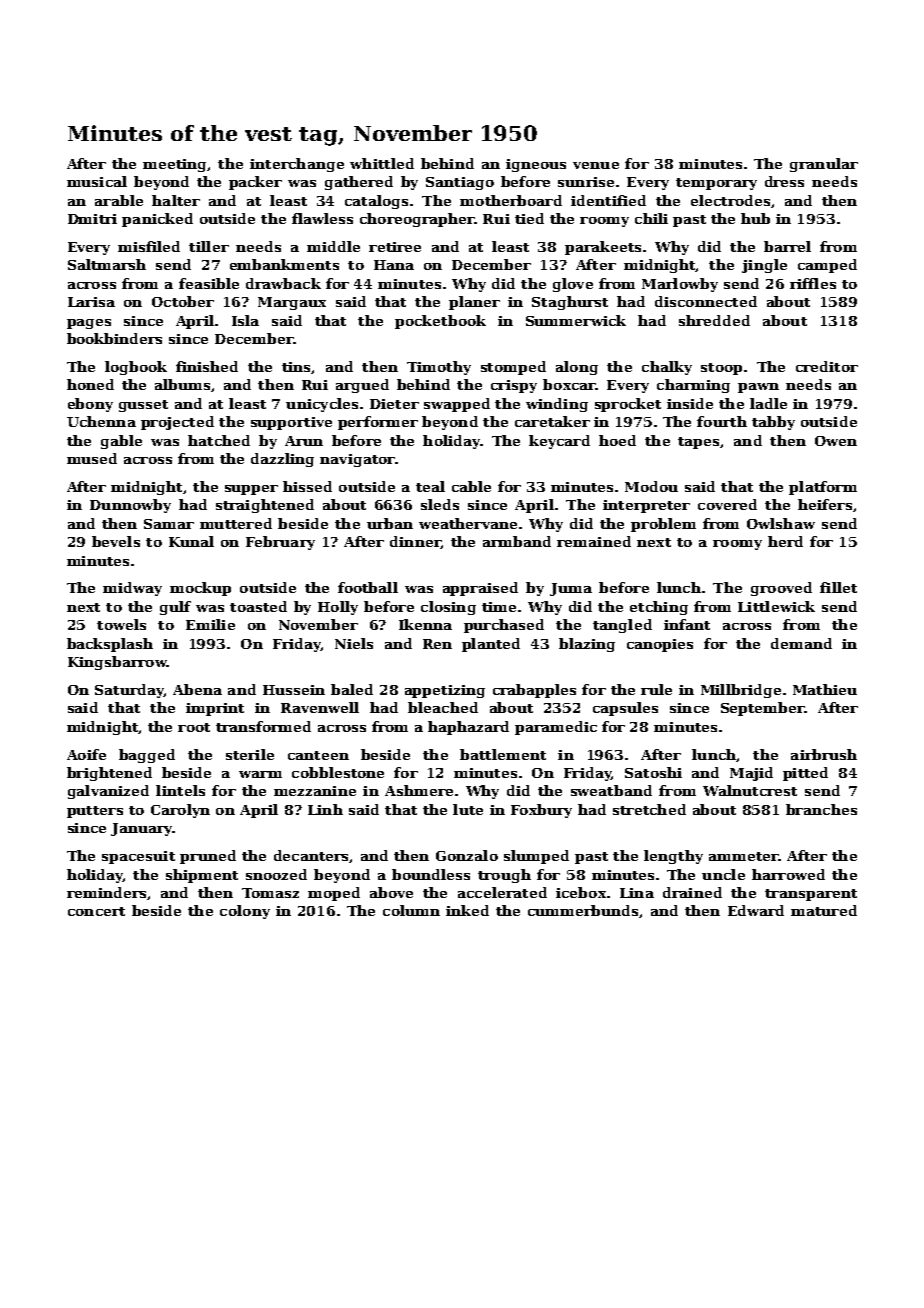  I want to click on shipment, so click(202, 876).
